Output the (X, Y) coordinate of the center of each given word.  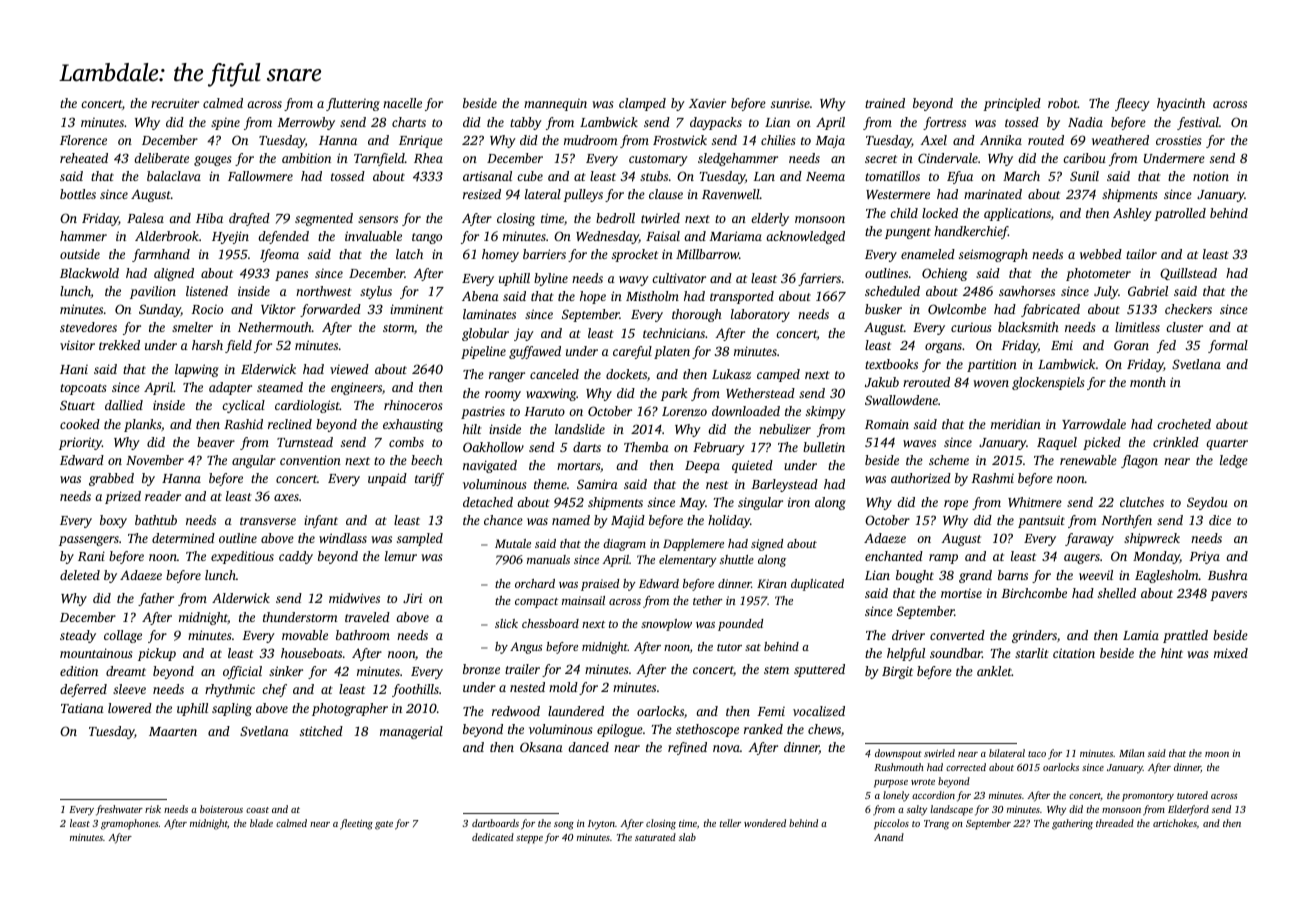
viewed (349, 369)
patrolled (1180, 214)
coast (257, 810)
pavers (1228, 596)
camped (778, 375)
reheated (84, 158)
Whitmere (1035, 502)
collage (123, 636)
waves (919, 443)
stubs (654, 176)
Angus (526, 648)
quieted (752, 466)
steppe (529, 839)
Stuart (77, 405)
